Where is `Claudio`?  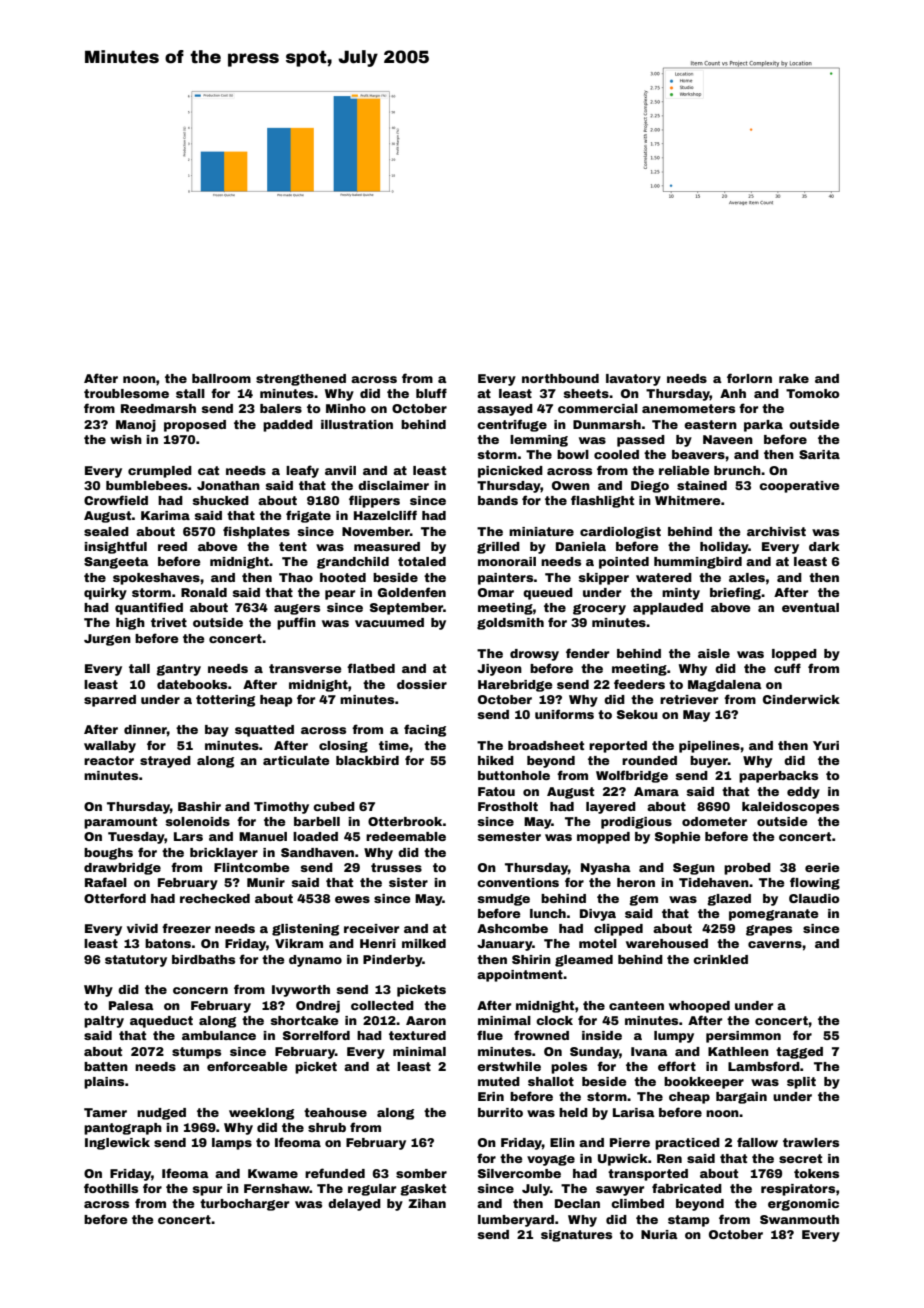 Claudio is located at coordinates (814, 898).
